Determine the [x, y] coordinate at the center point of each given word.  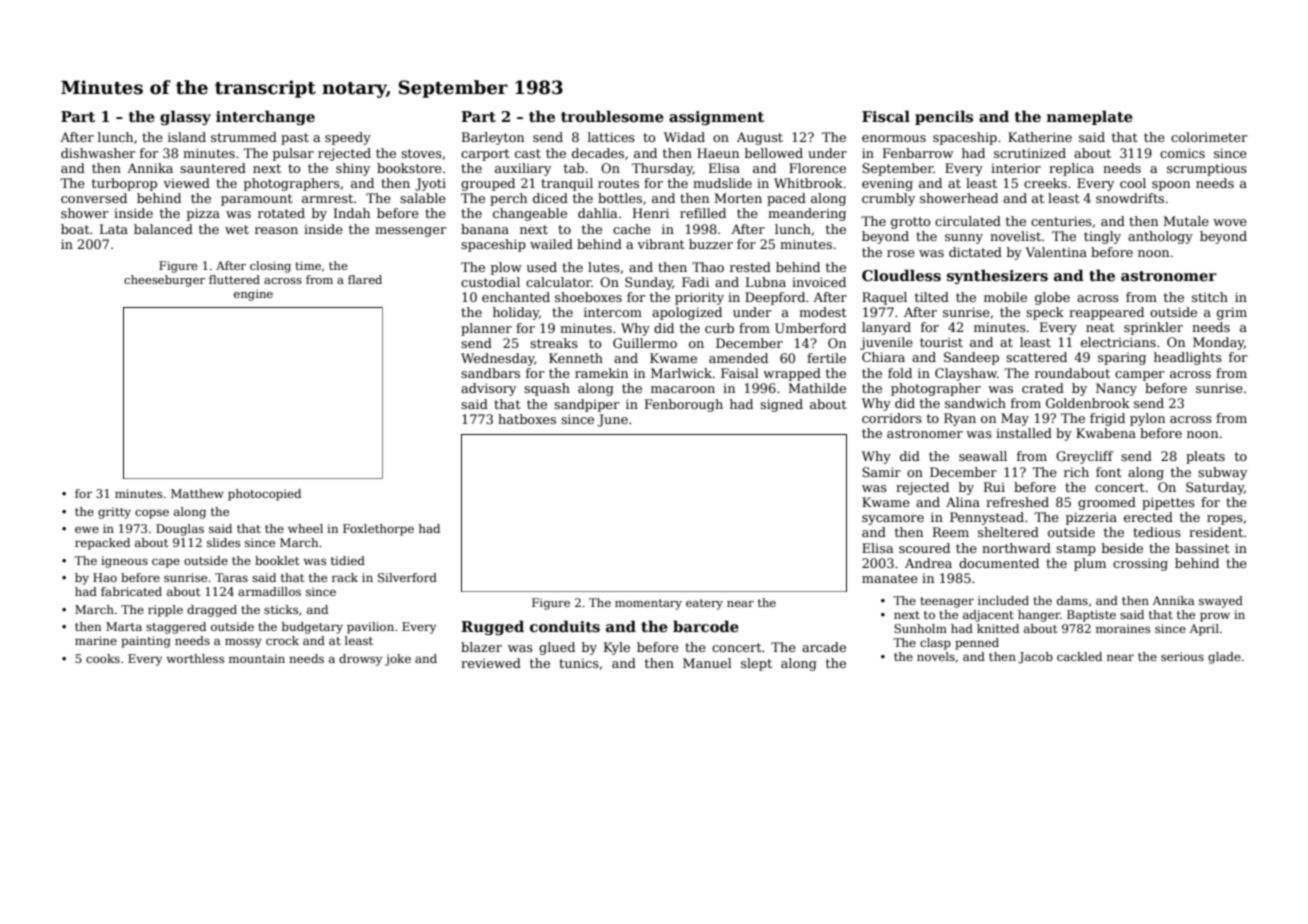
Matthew [197, 493]
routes [618, 183]
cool [1133, 183]
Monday [1218, 343]
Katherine [1040, 137]
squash [547, 389]
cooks [103, 658]
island [187, 137]
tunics [579, 663]
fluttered [234, 279]
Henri [651, 213]
